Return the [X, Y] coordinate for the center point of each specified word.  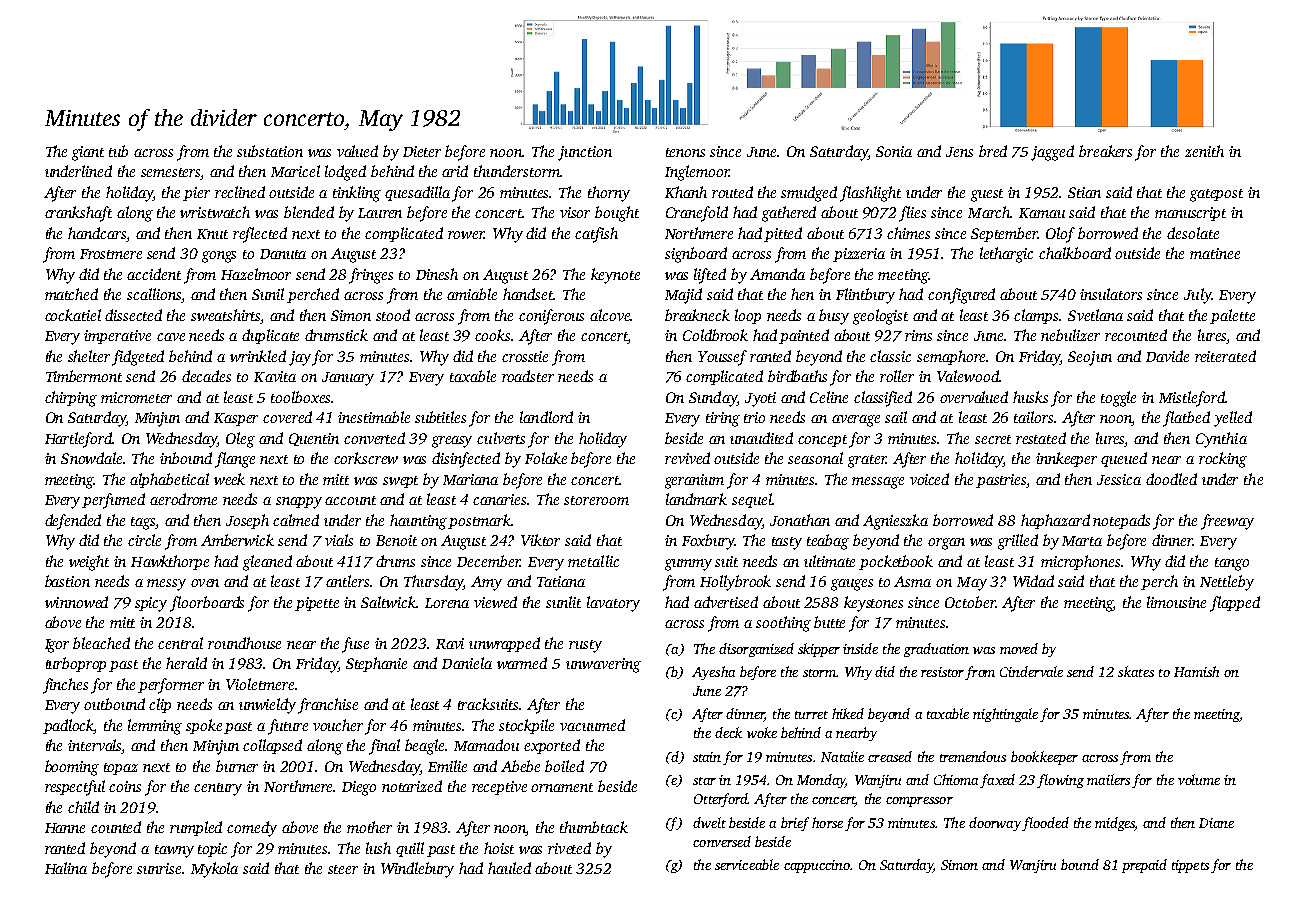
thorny [609, 194]
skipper [819, 650]
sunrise [159, 868]
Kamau [1042, 213]
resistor [942, 672]
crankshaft [78, 214]
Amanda [777, 274]
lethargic [1006, 255]
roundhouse [244, 643]
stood [393, 315]
